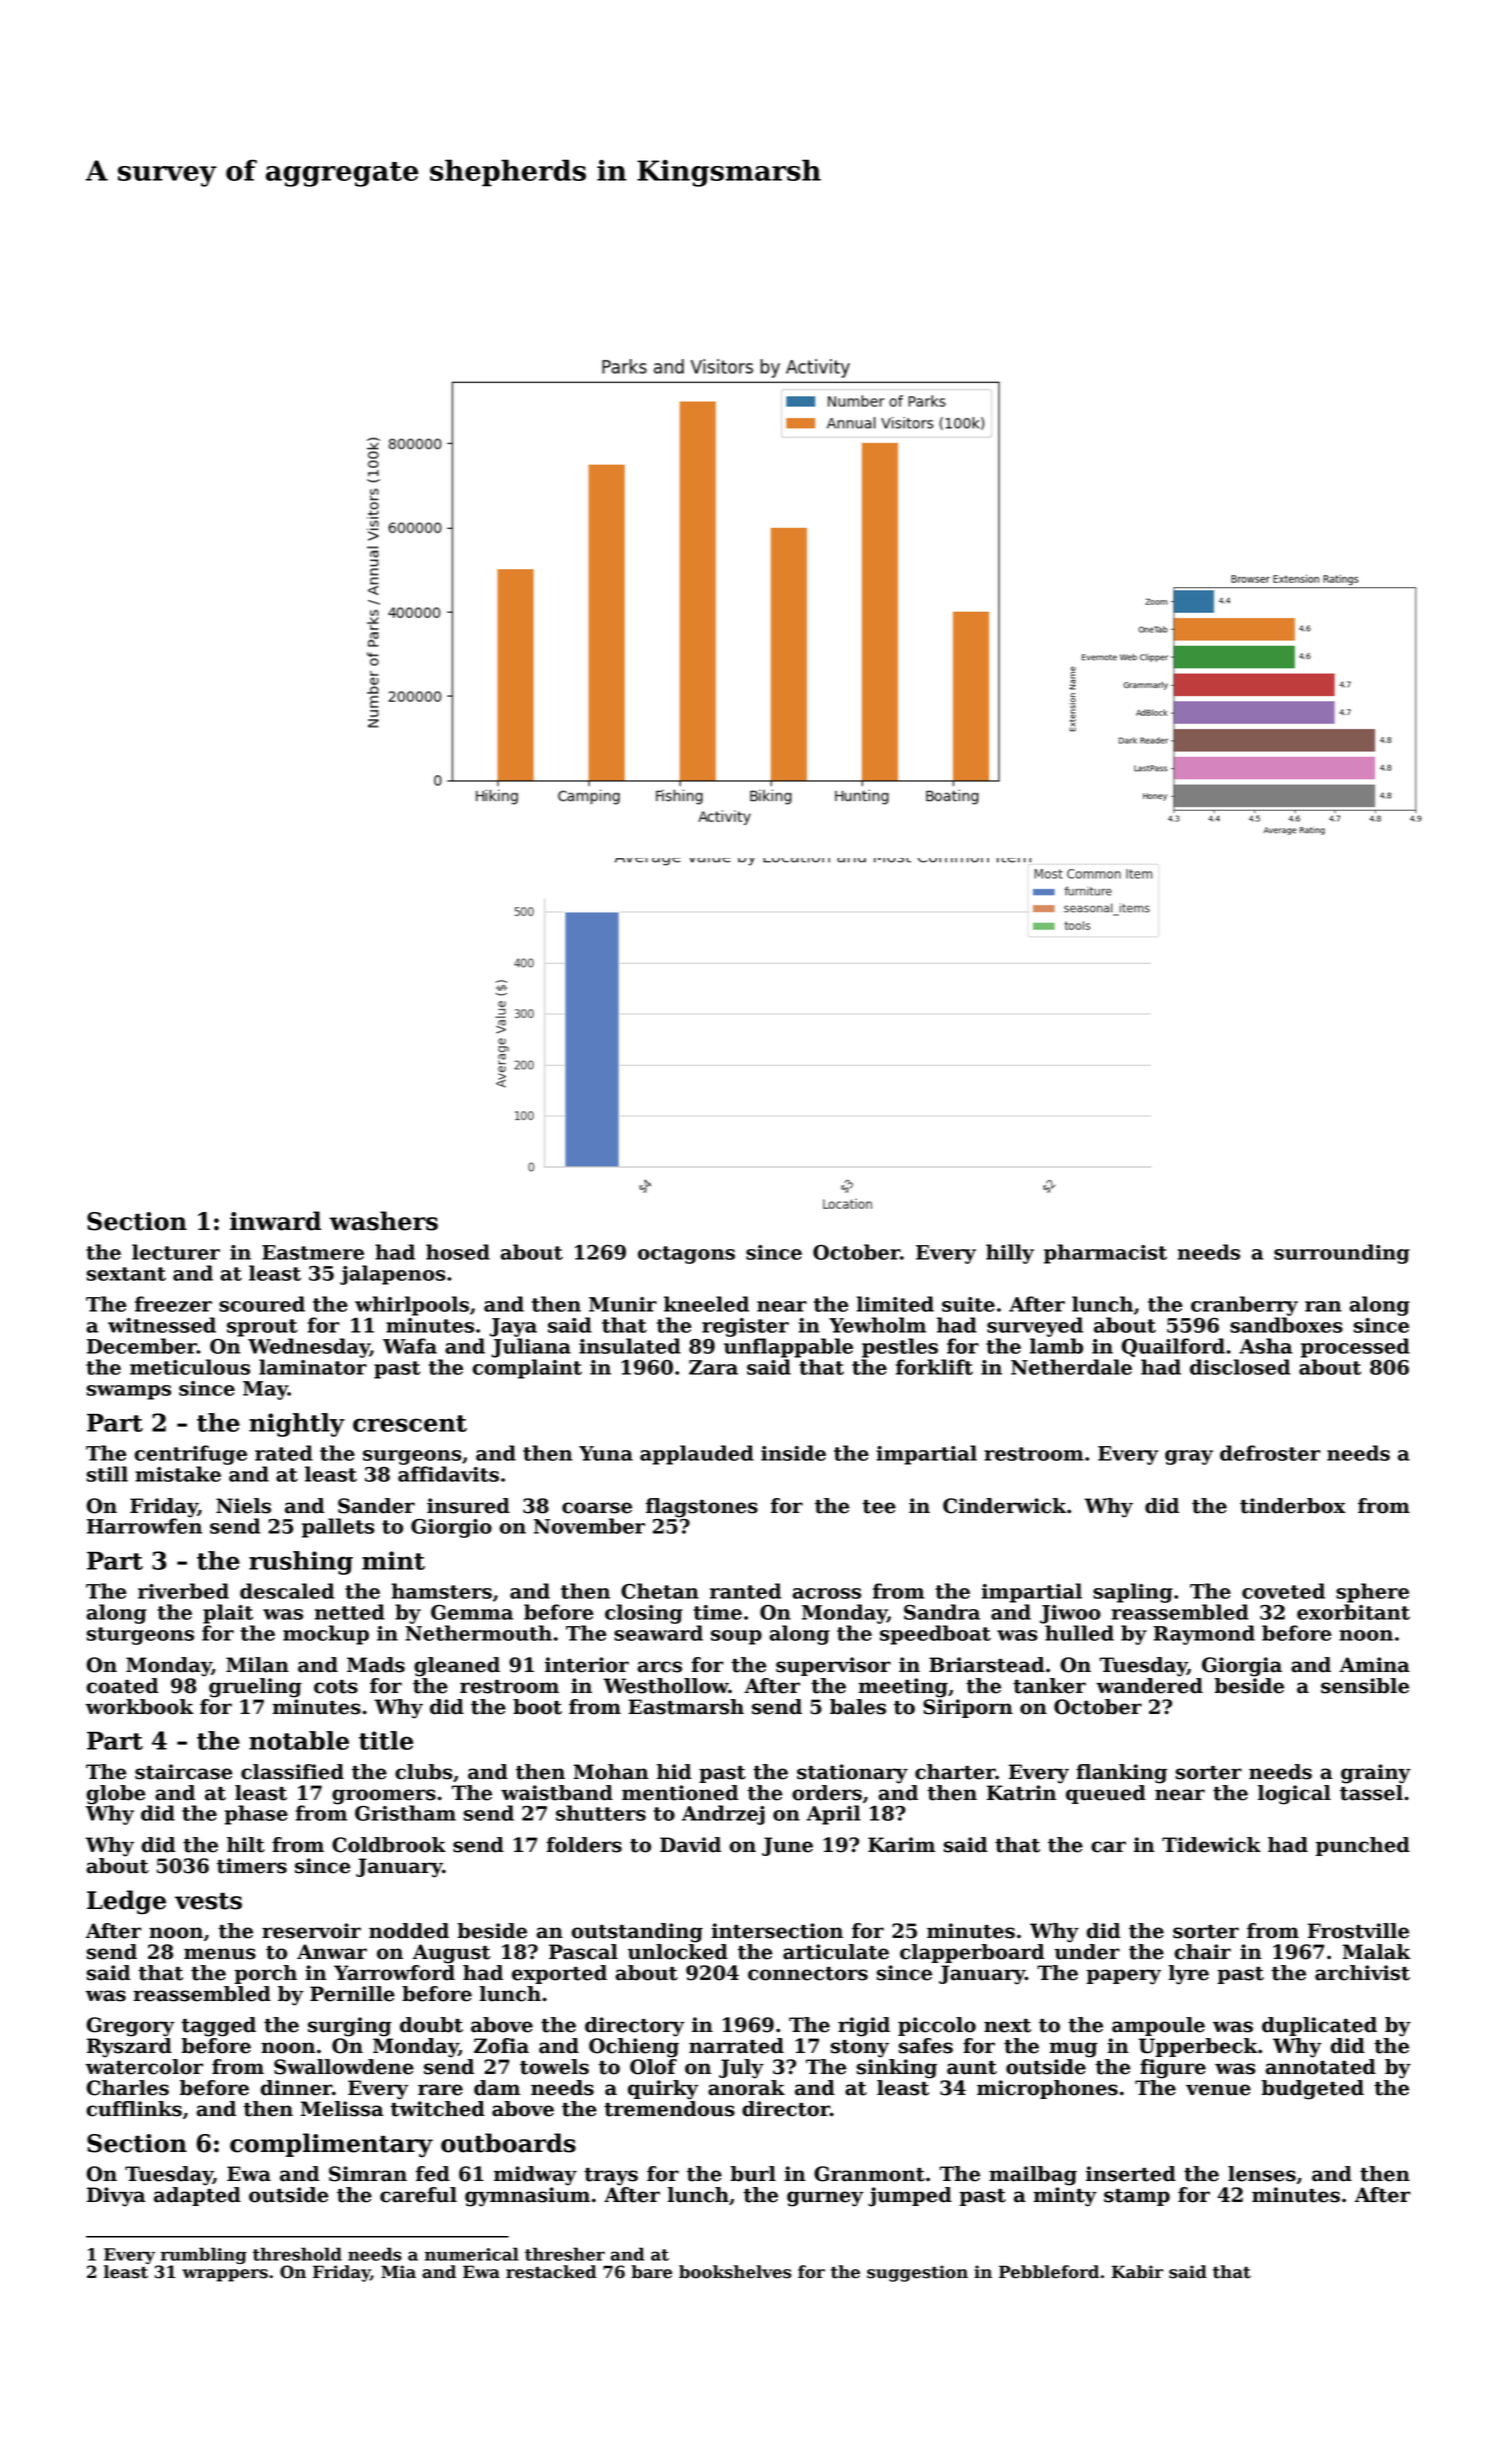 The height and width of the page is (2464, 1496). What do you see at coordinates (1137, 2272) in the page?
I see `Kabir` at bounding box center [1137, 2272].
